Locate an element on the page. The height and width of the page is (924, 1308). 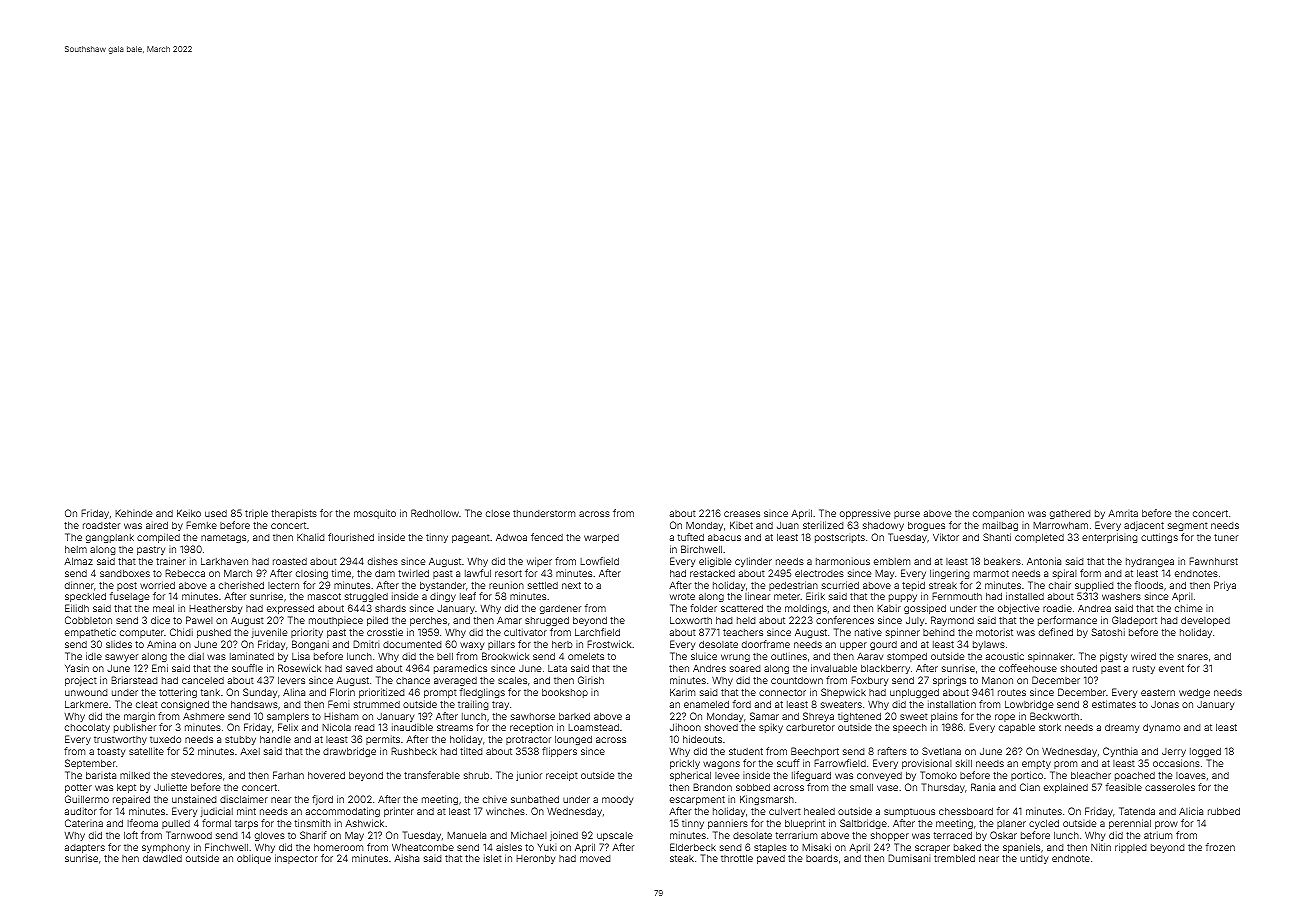
gathered is located at coordinates (1070, 514).
